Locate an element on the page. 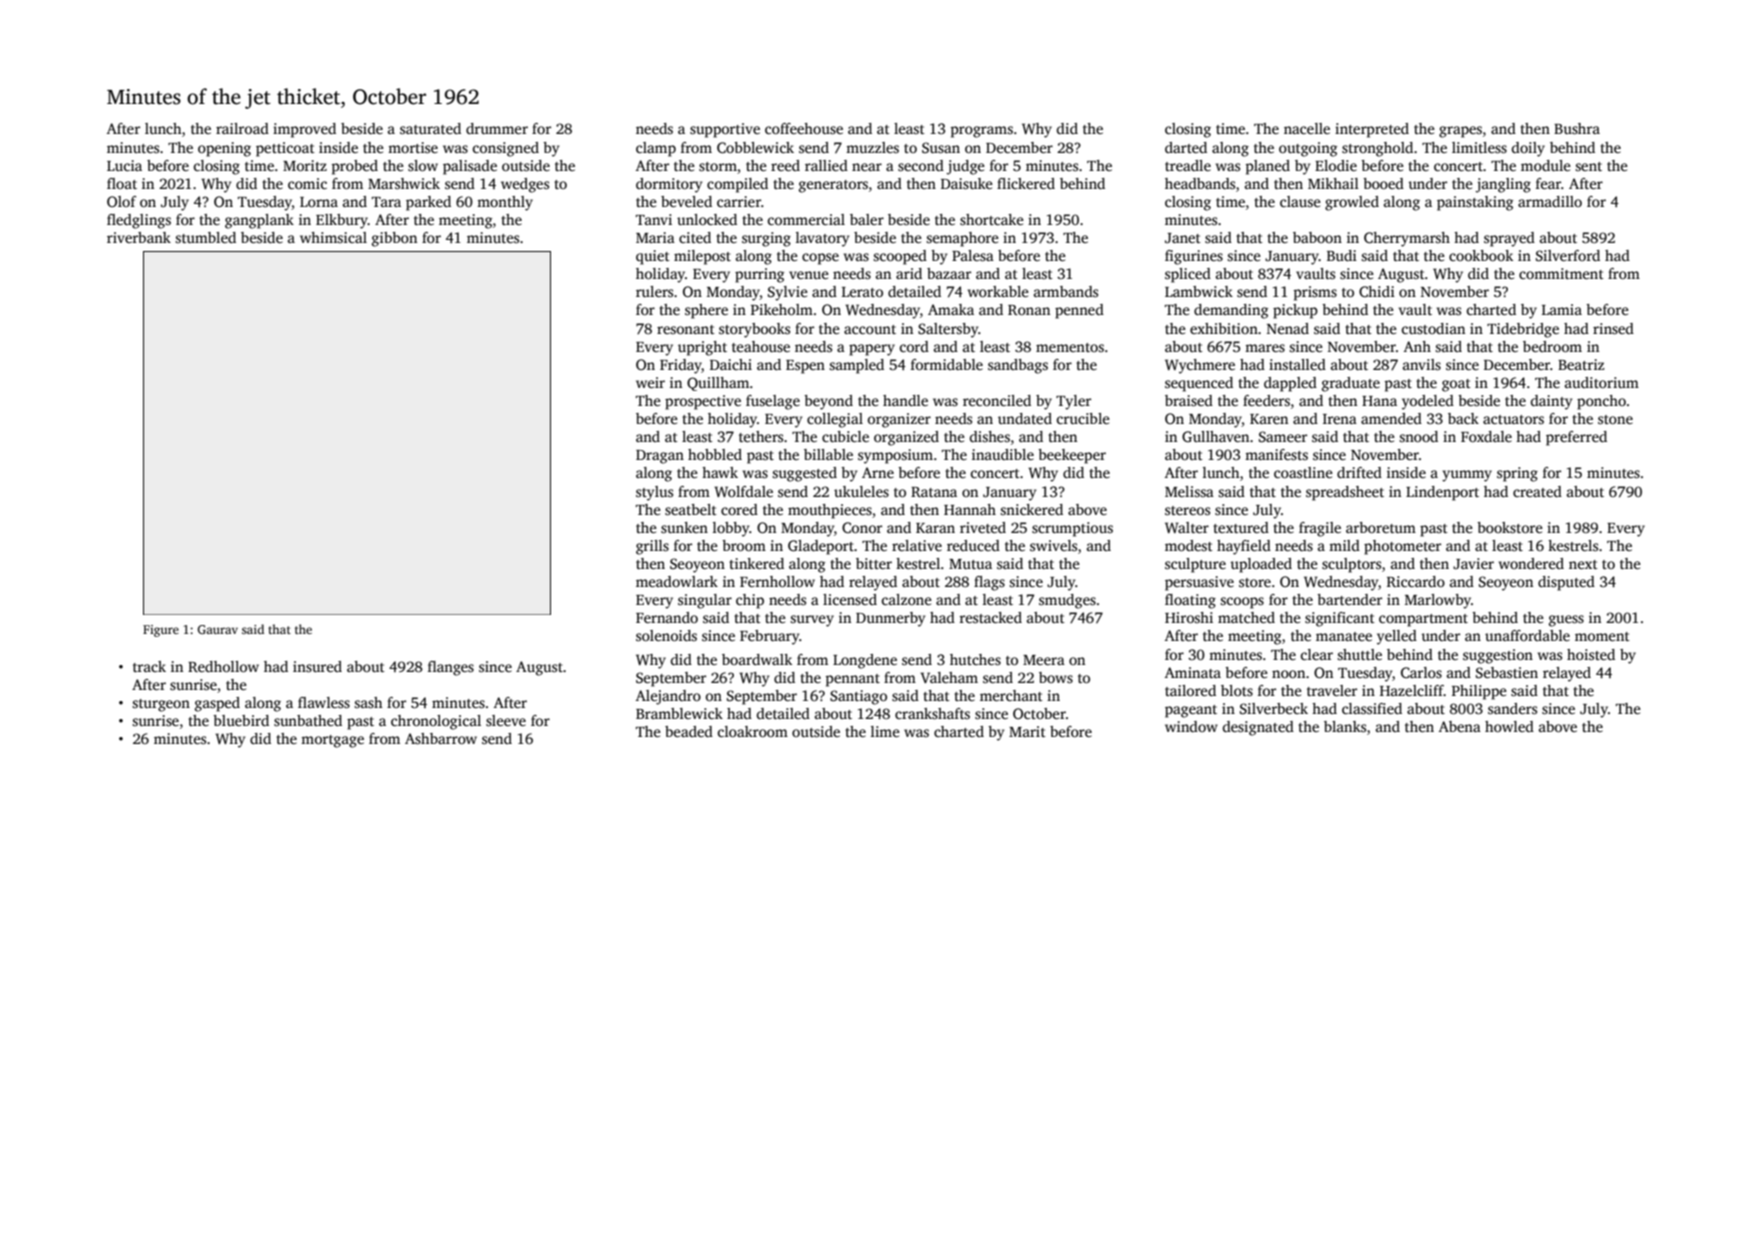 The image size is (1752, 1239). rulers is located at coordinates (654, 291).
